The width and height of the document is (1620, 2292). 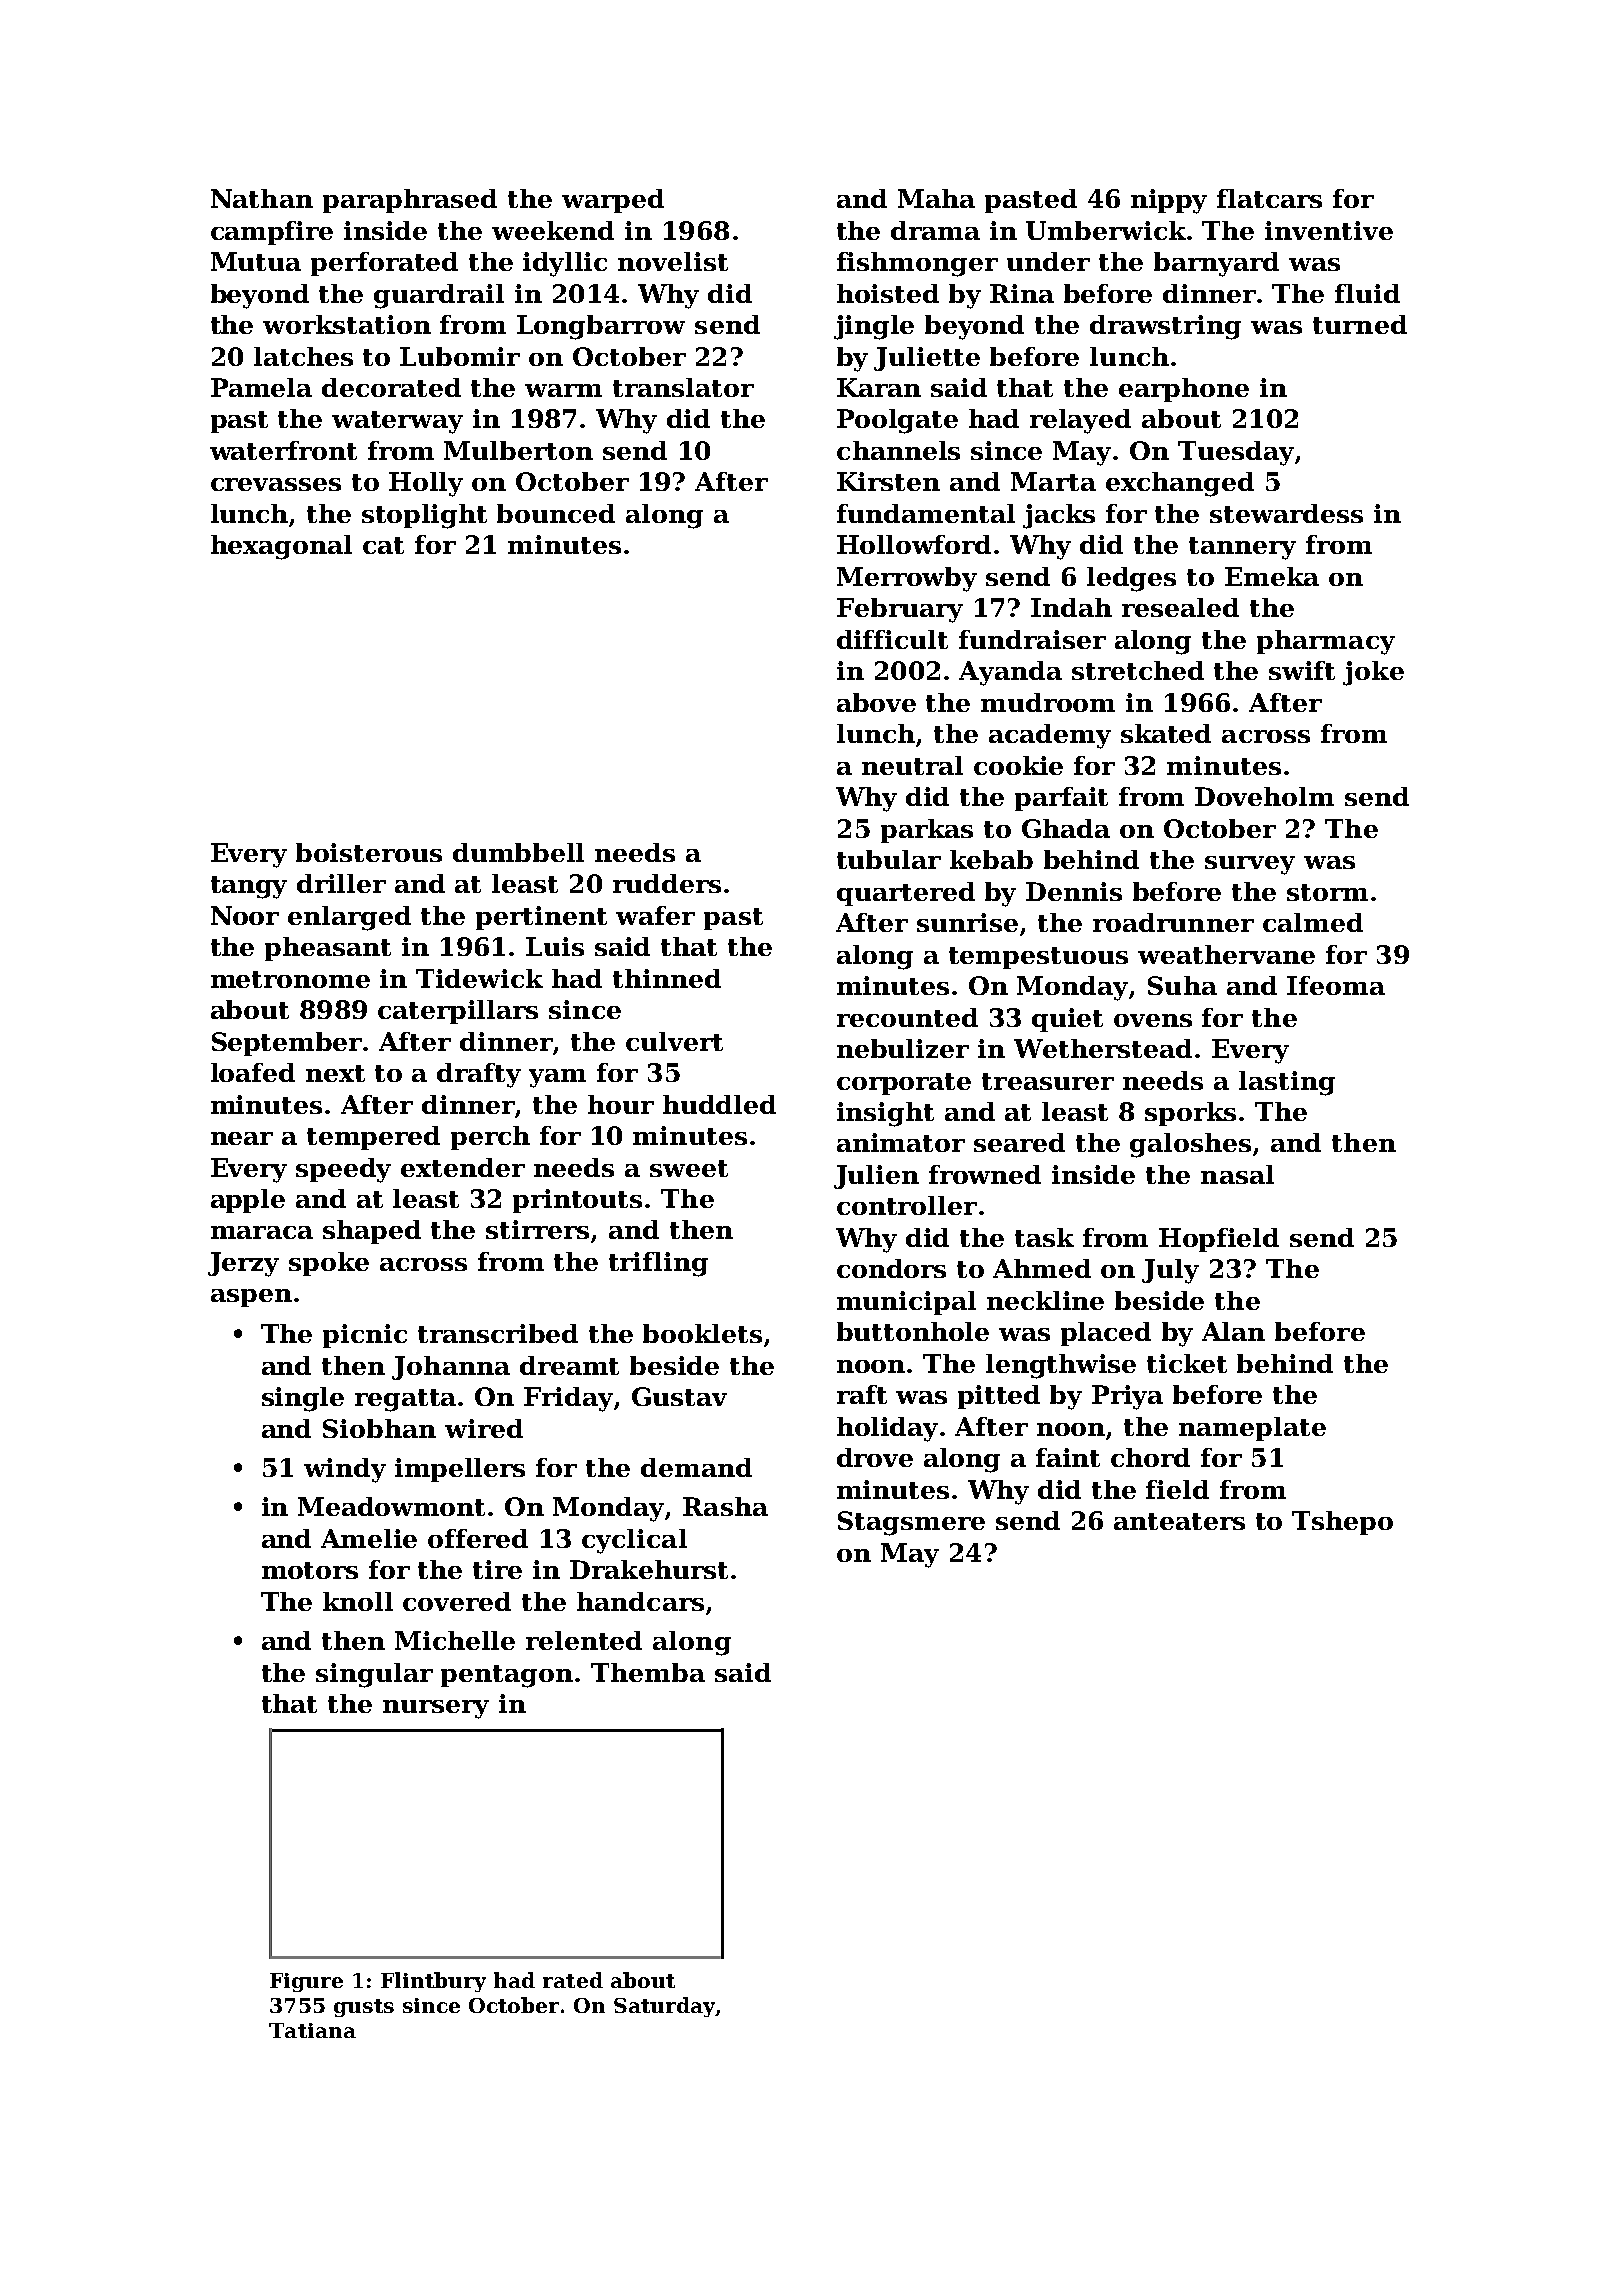 I want to click on Michelle, so click(x=455, y=1640).
